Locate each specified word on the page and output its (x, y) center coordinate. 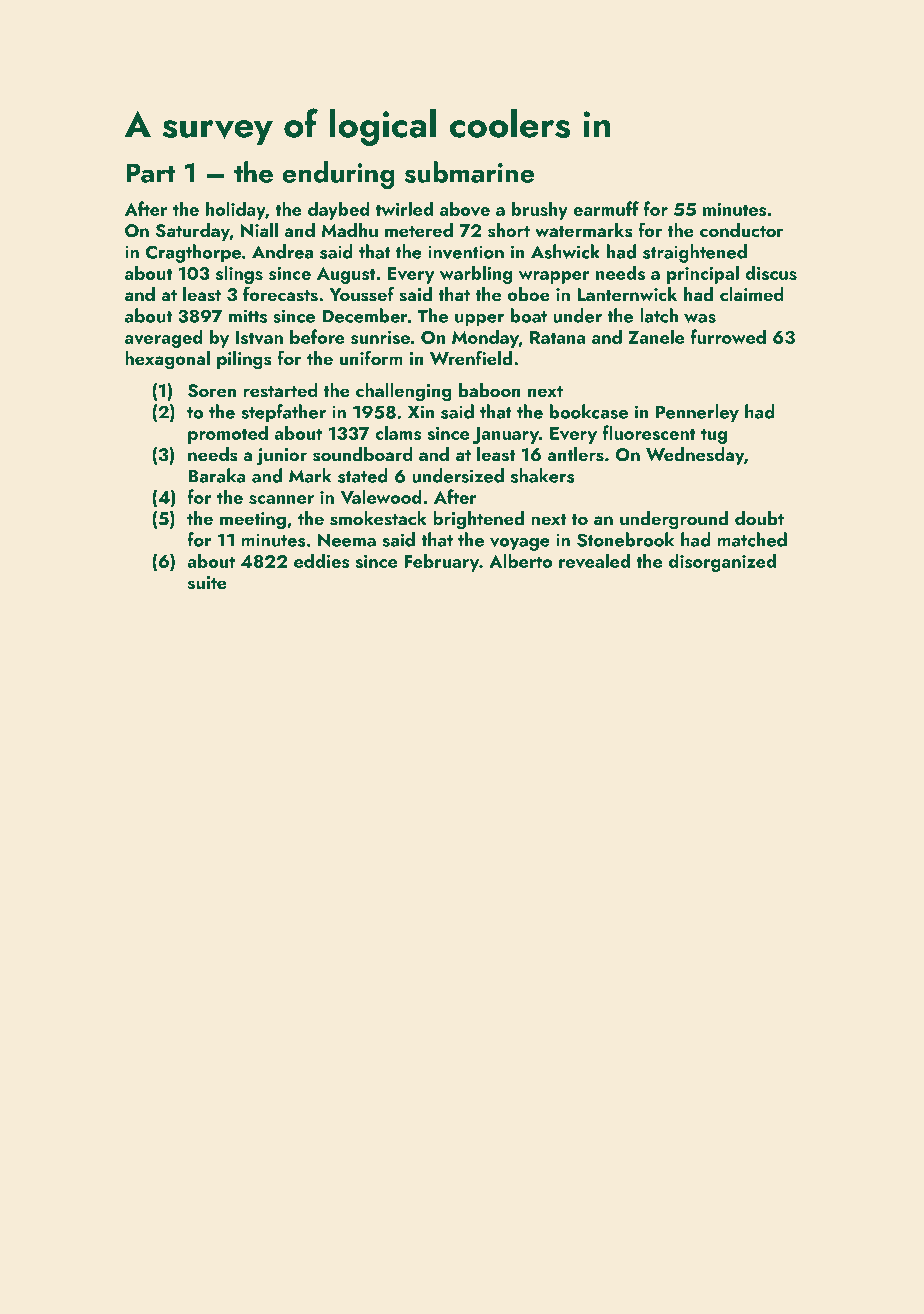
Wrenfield (471, 358)
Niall (259, 230)
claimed (752, 294)
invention (466, 252)
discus (771, 272)
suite (207, 583)
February (441, 562)
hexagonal (167, 360)
